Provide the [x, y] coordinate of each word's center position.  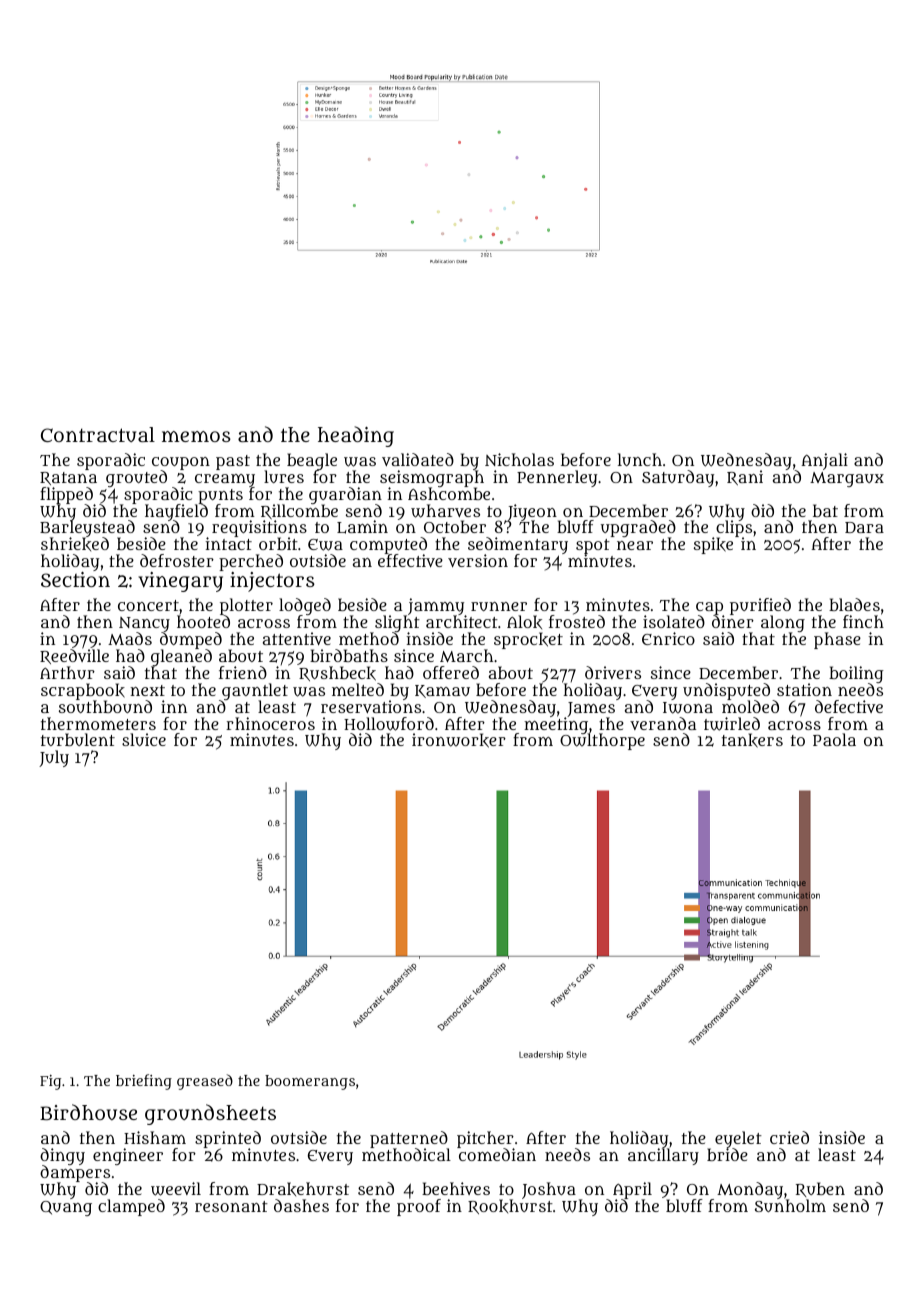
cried [789, 1137]
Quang [66, 1208]
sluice [144, 739]
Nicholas [519, 459]
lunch [640, 459]
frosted [577, 621]
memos [196, 436]
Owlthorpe [602, 742]
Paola [834, 739]
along [783, 624]
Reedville [74, 656]
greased [205, 1082]
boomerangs [310, 1082]
